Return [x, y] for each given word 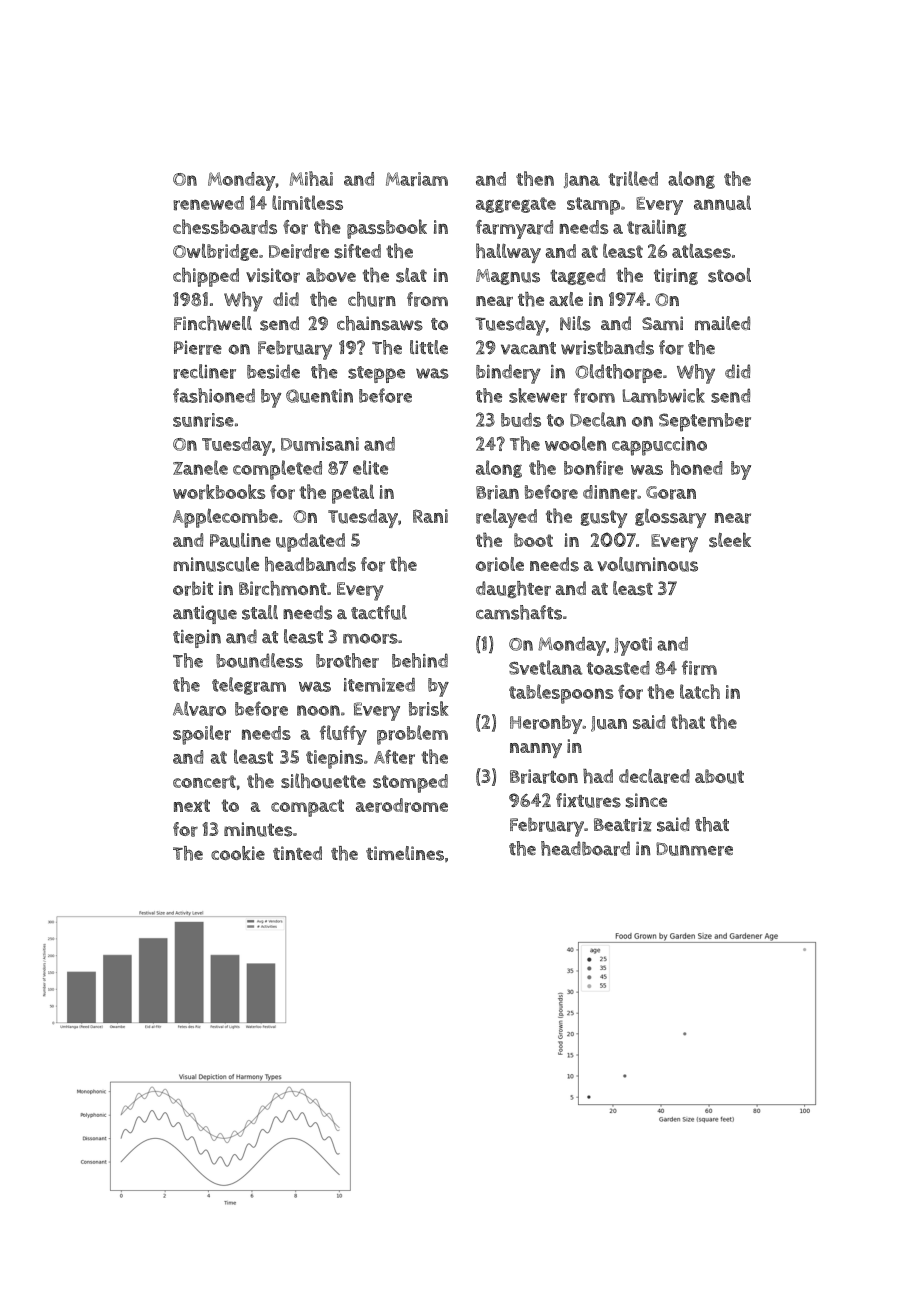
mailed [722, 323]
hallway [508, 253]
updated [310, 542]
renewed [208, 203]
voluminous [647, 564]
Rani [430, 516]
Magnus [508, 277]
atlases [701, 251]
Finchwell [213, 323]
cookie [238, 853]
